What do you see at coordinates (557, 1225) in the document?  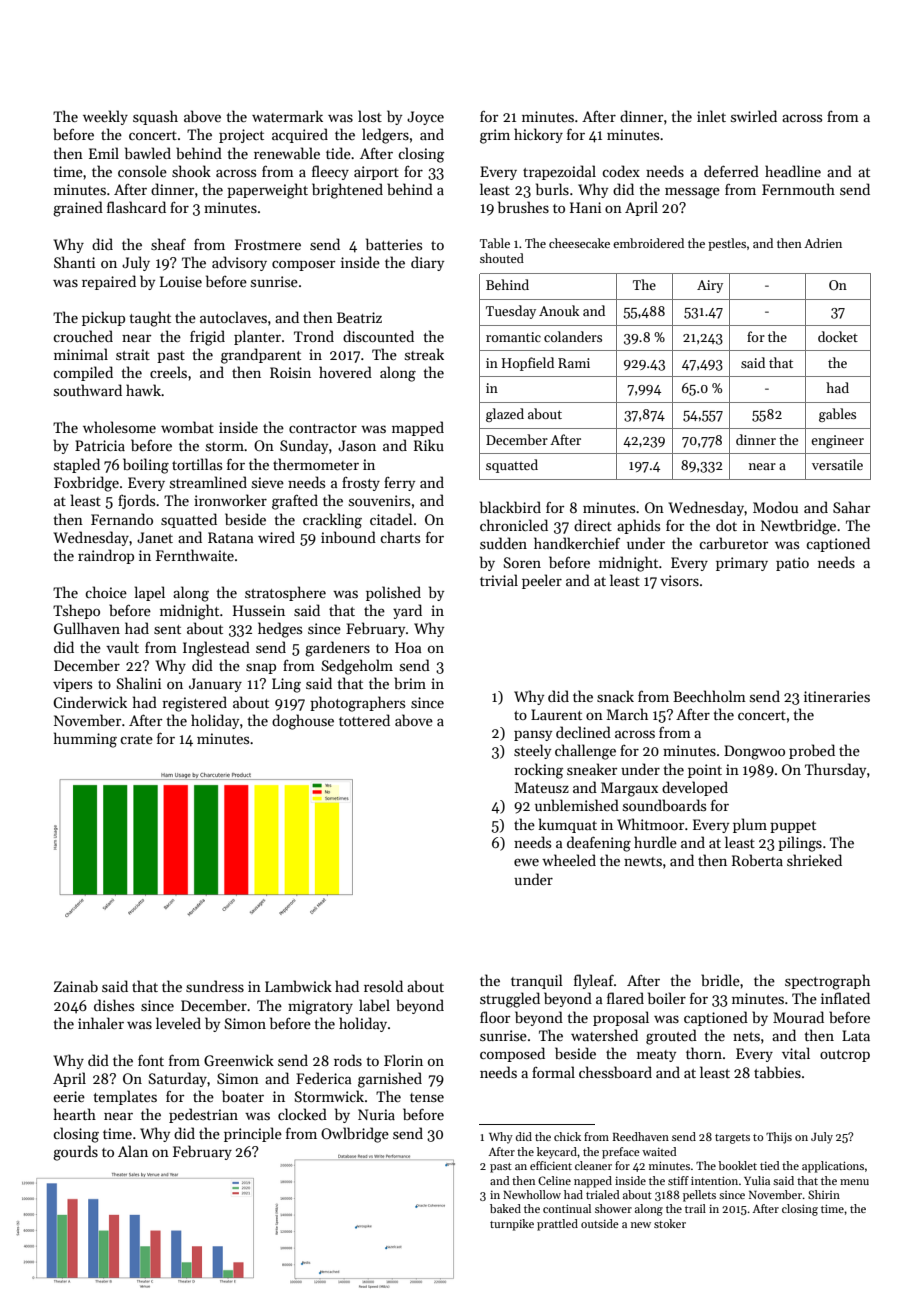 I see `prattled` at bounding box center [557, 1225].
